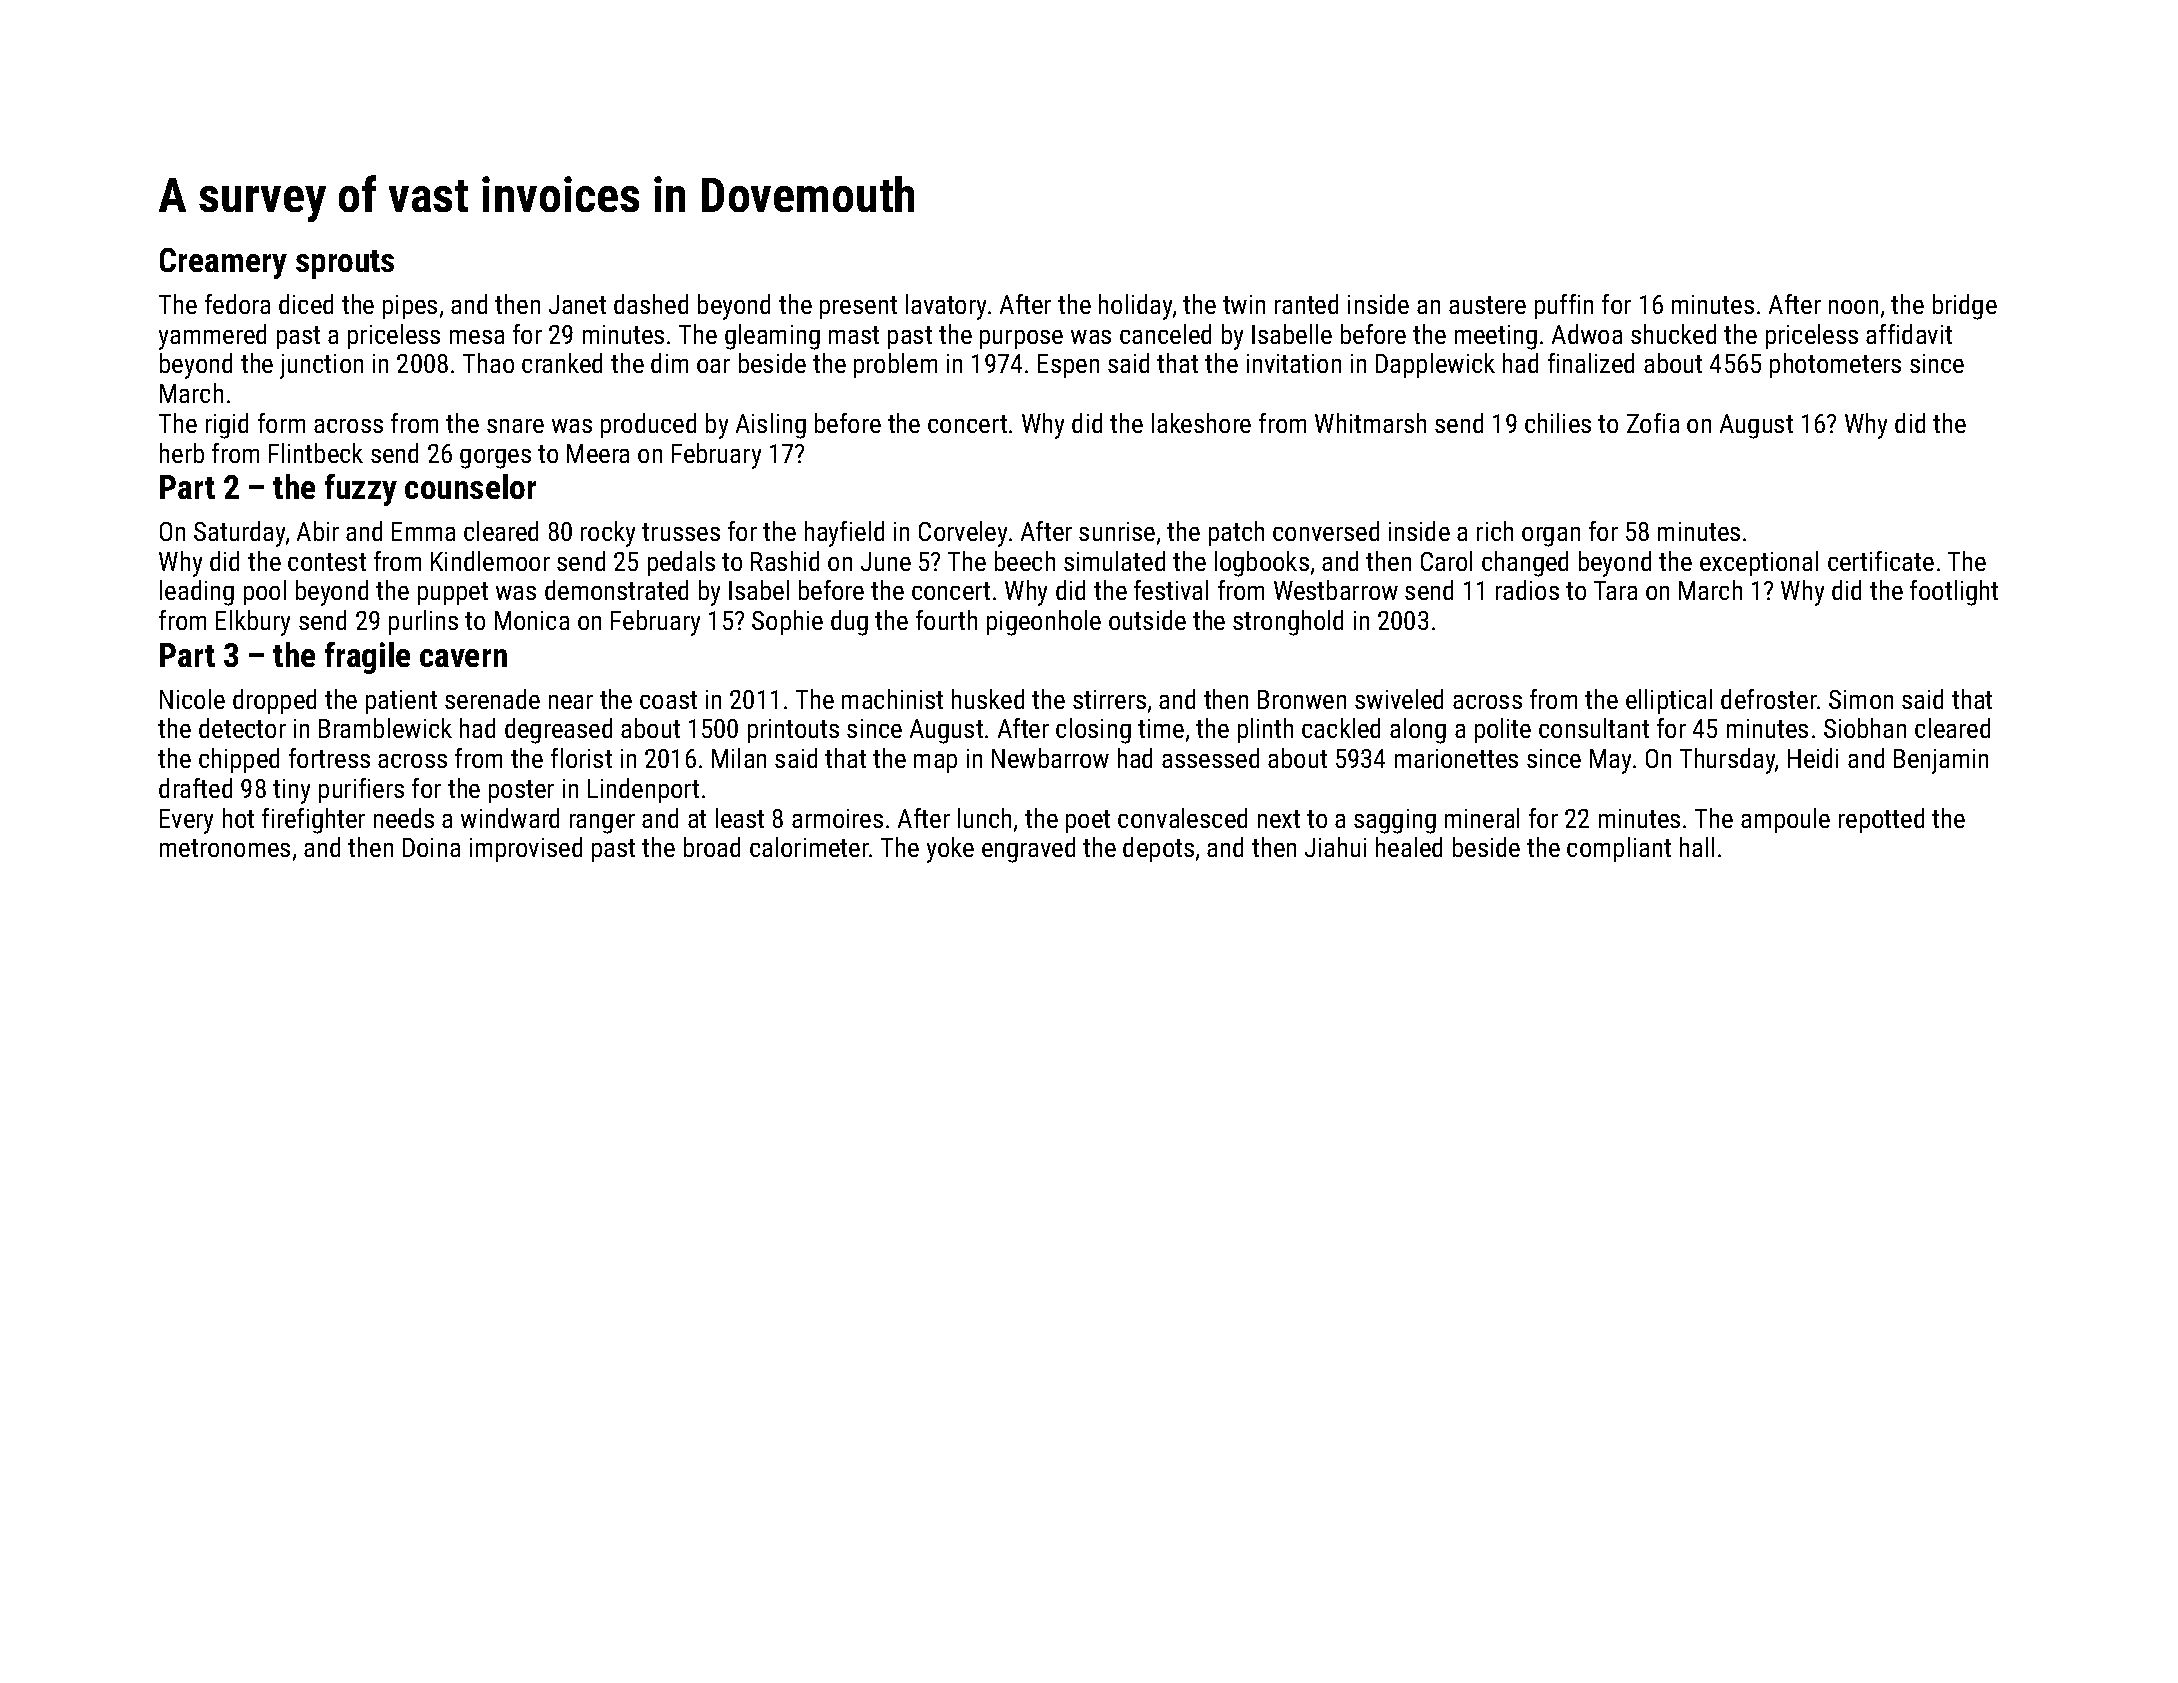  What do you see at coordinates (404, 818) in the image?
I see `needs` at bounding box center [404, 818].
